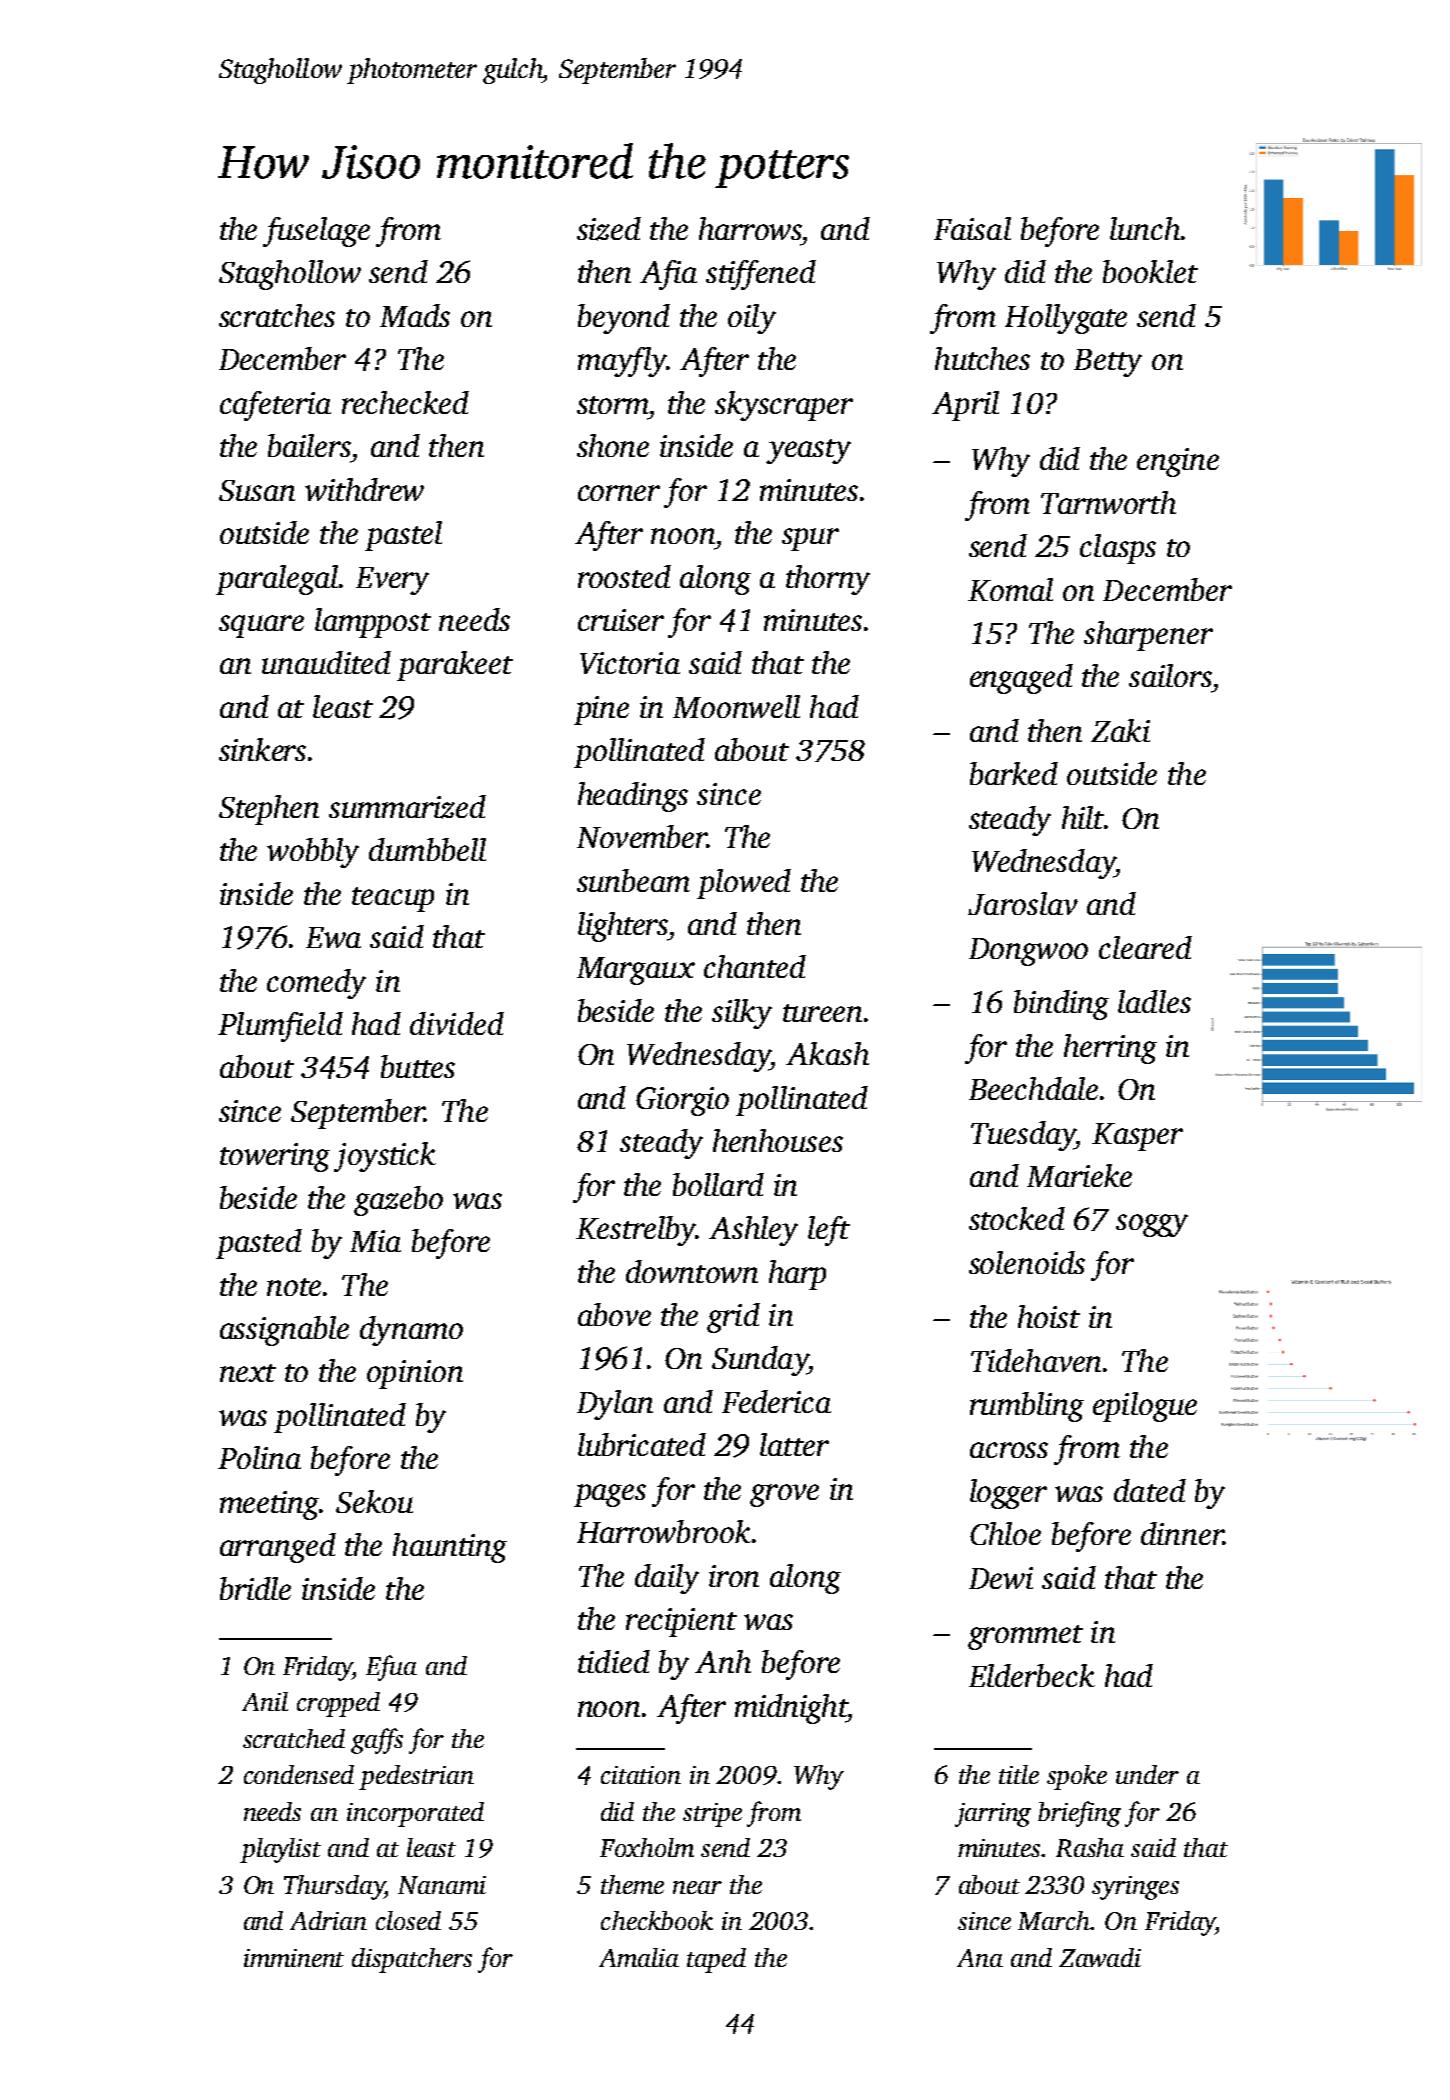 This document has width=1450, height=2100. What do you see at coordinates (294, 1958) in the document?
I see `imminent` at bounding box center [294, 1958].
